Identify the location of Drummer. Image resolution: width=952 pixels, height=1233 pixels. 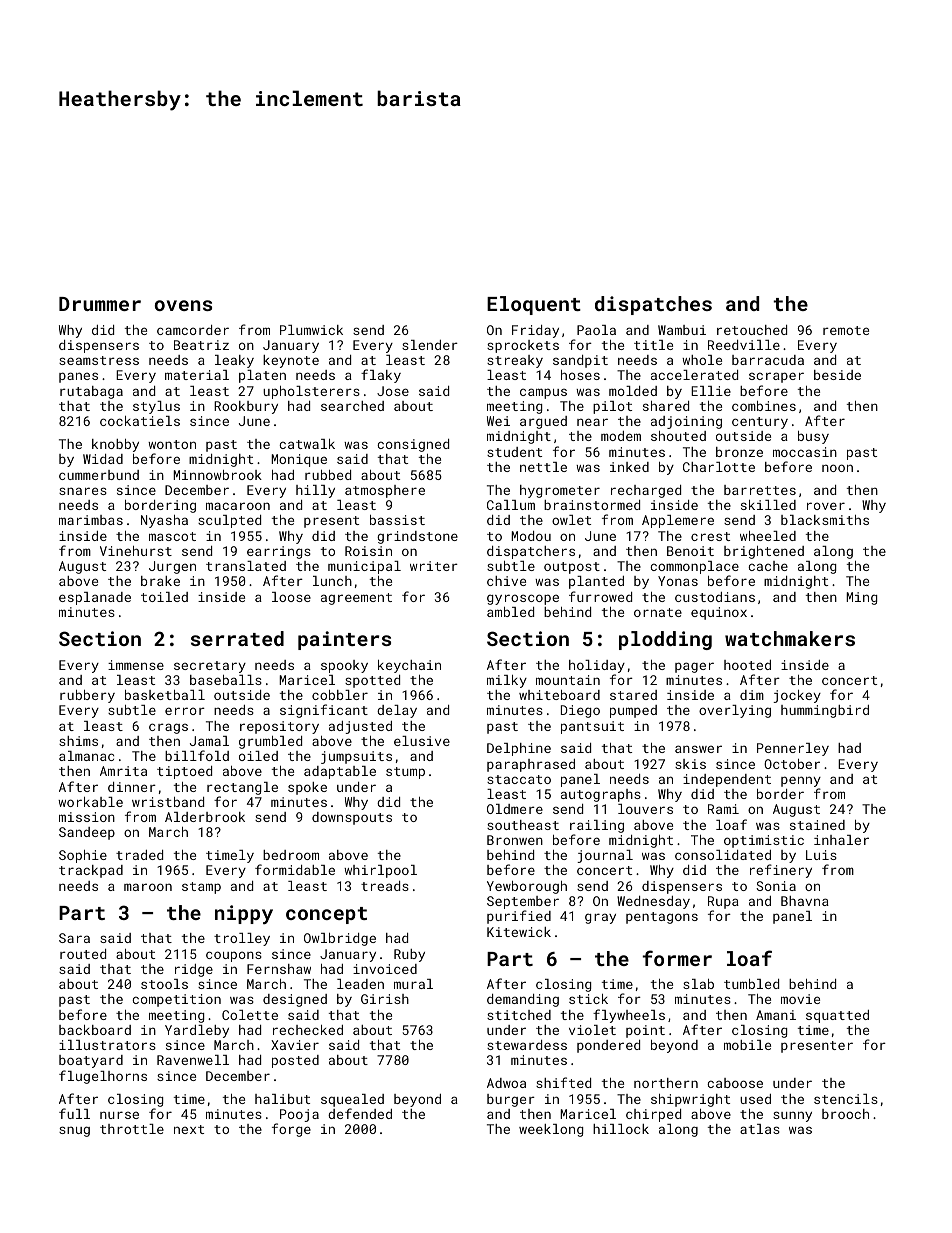
(100, 304).
